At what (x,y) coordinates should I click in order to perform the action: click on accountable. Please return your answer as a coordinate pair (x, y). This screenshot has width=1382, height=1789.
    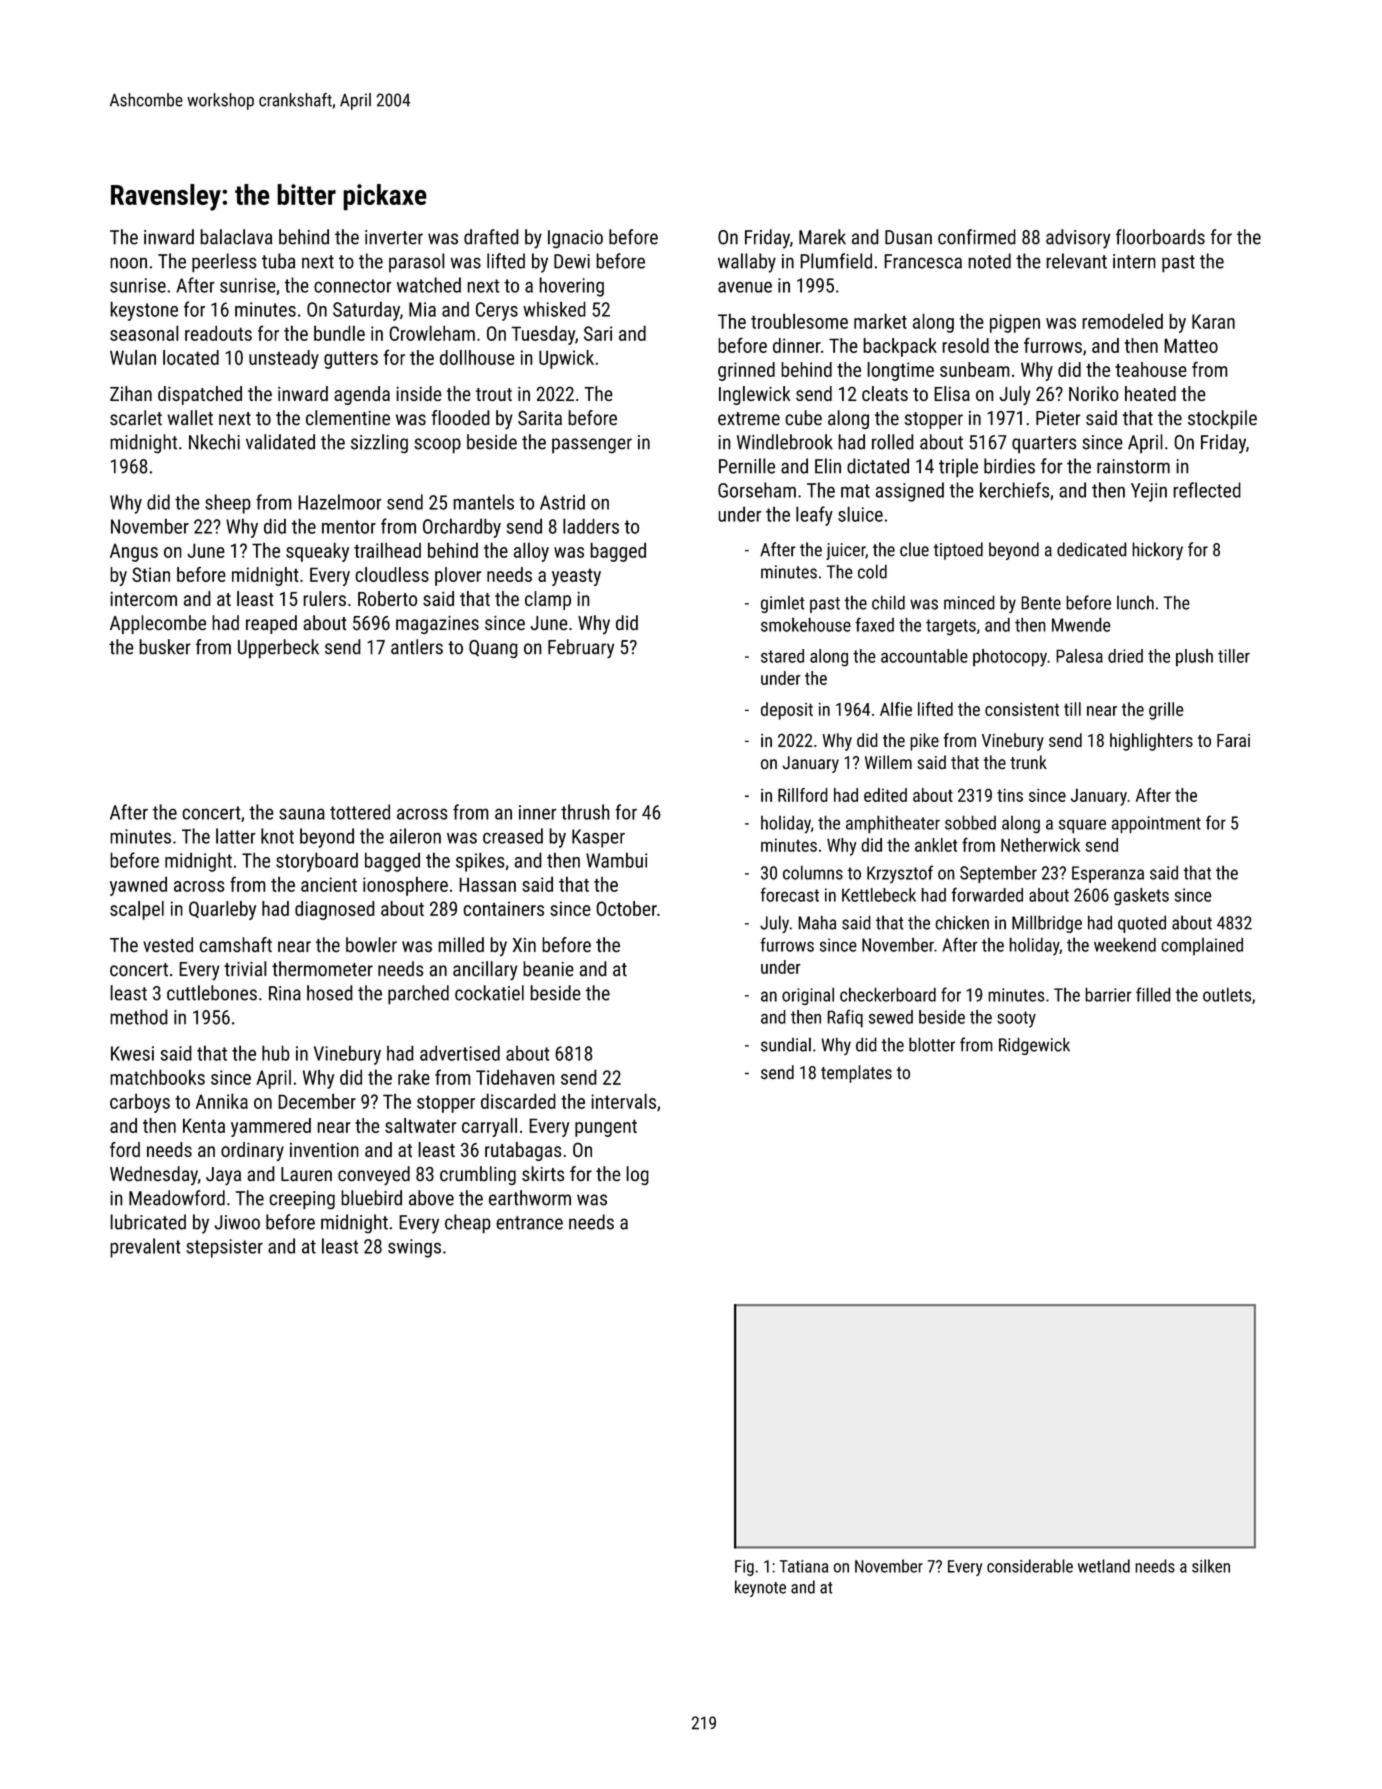
    Looking at the image, I should click on (924, 656).
